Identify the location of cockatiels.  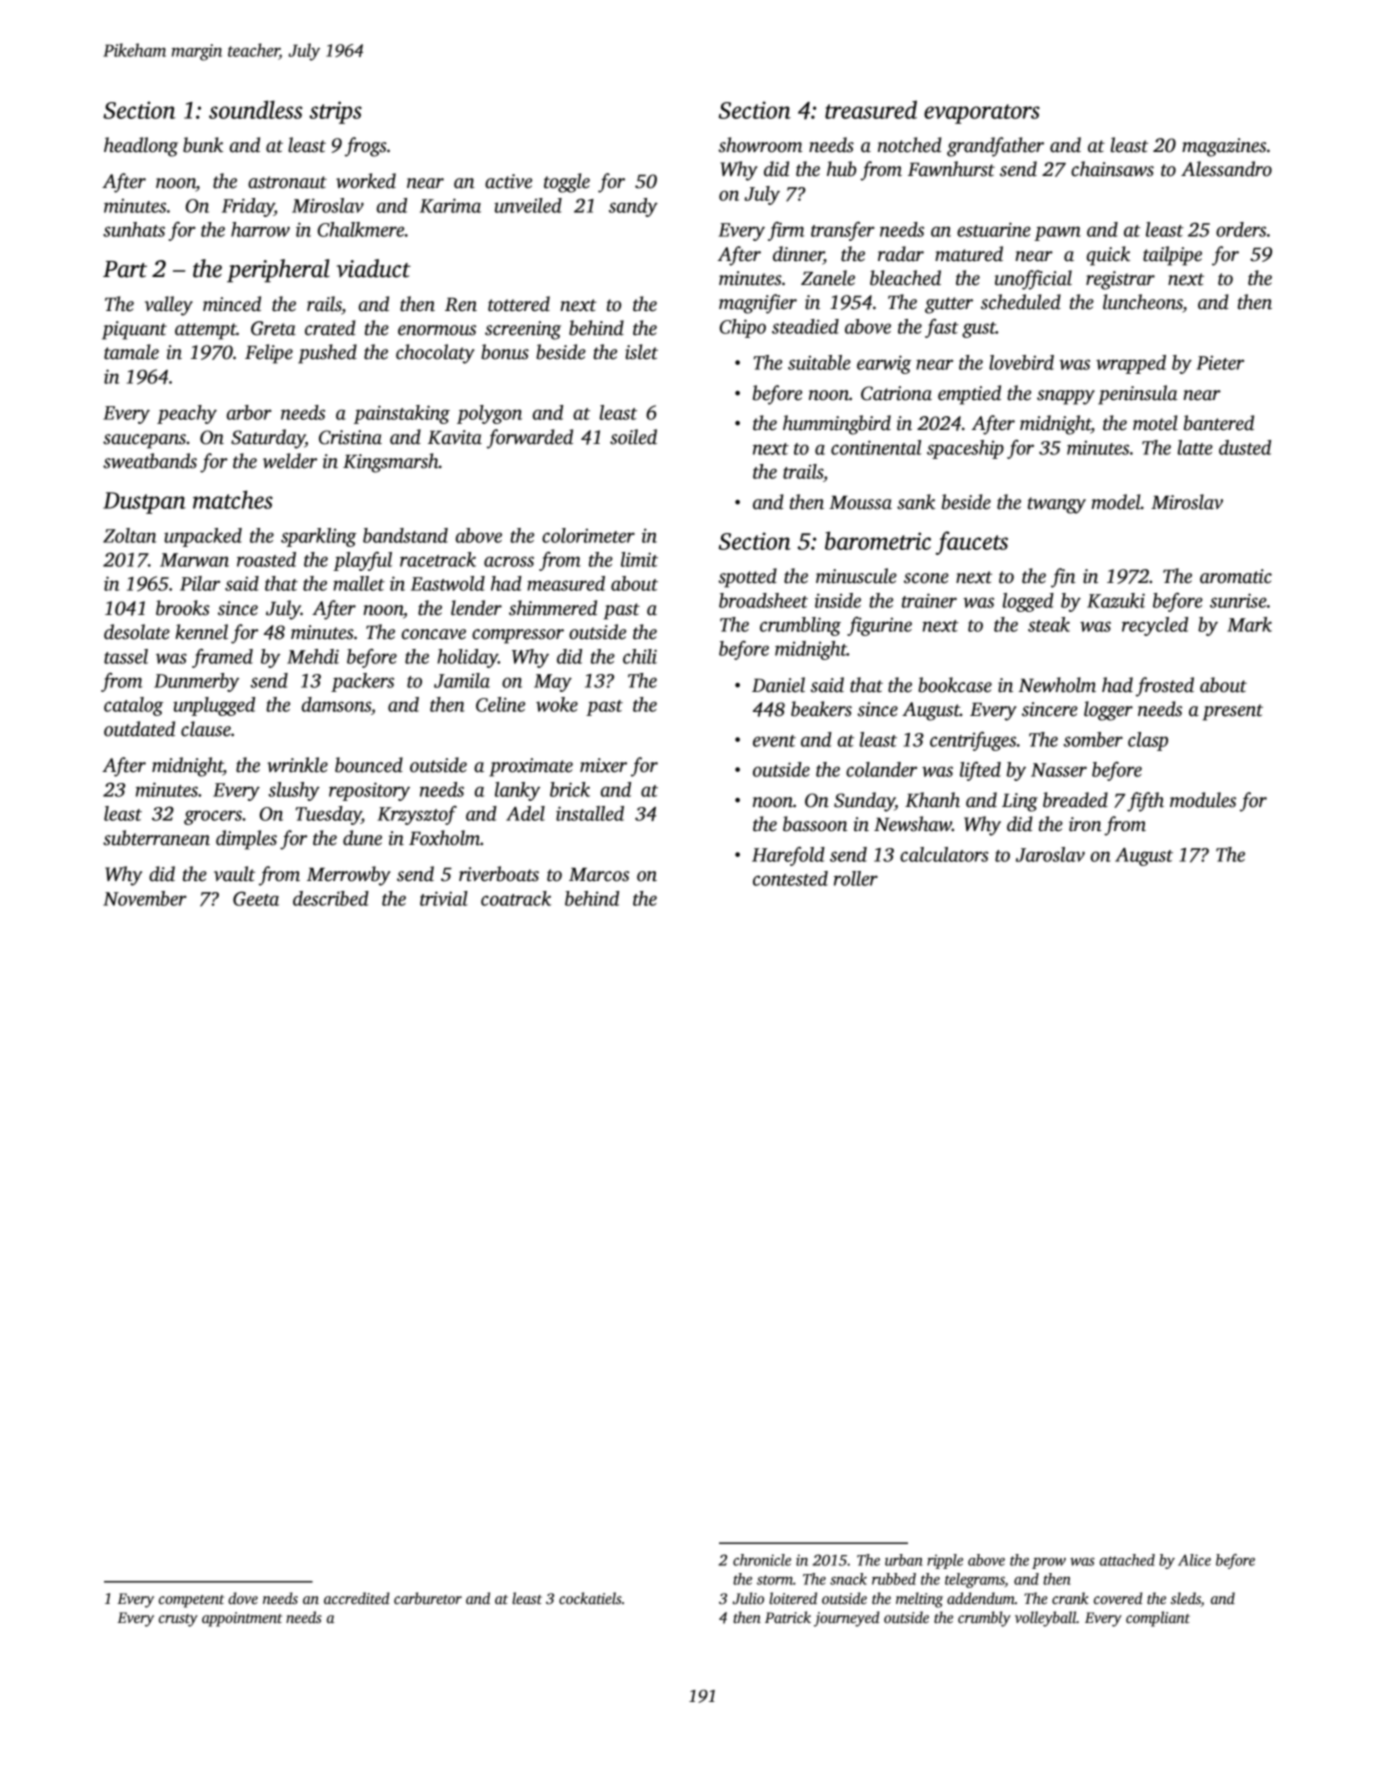
(590, 1598).
